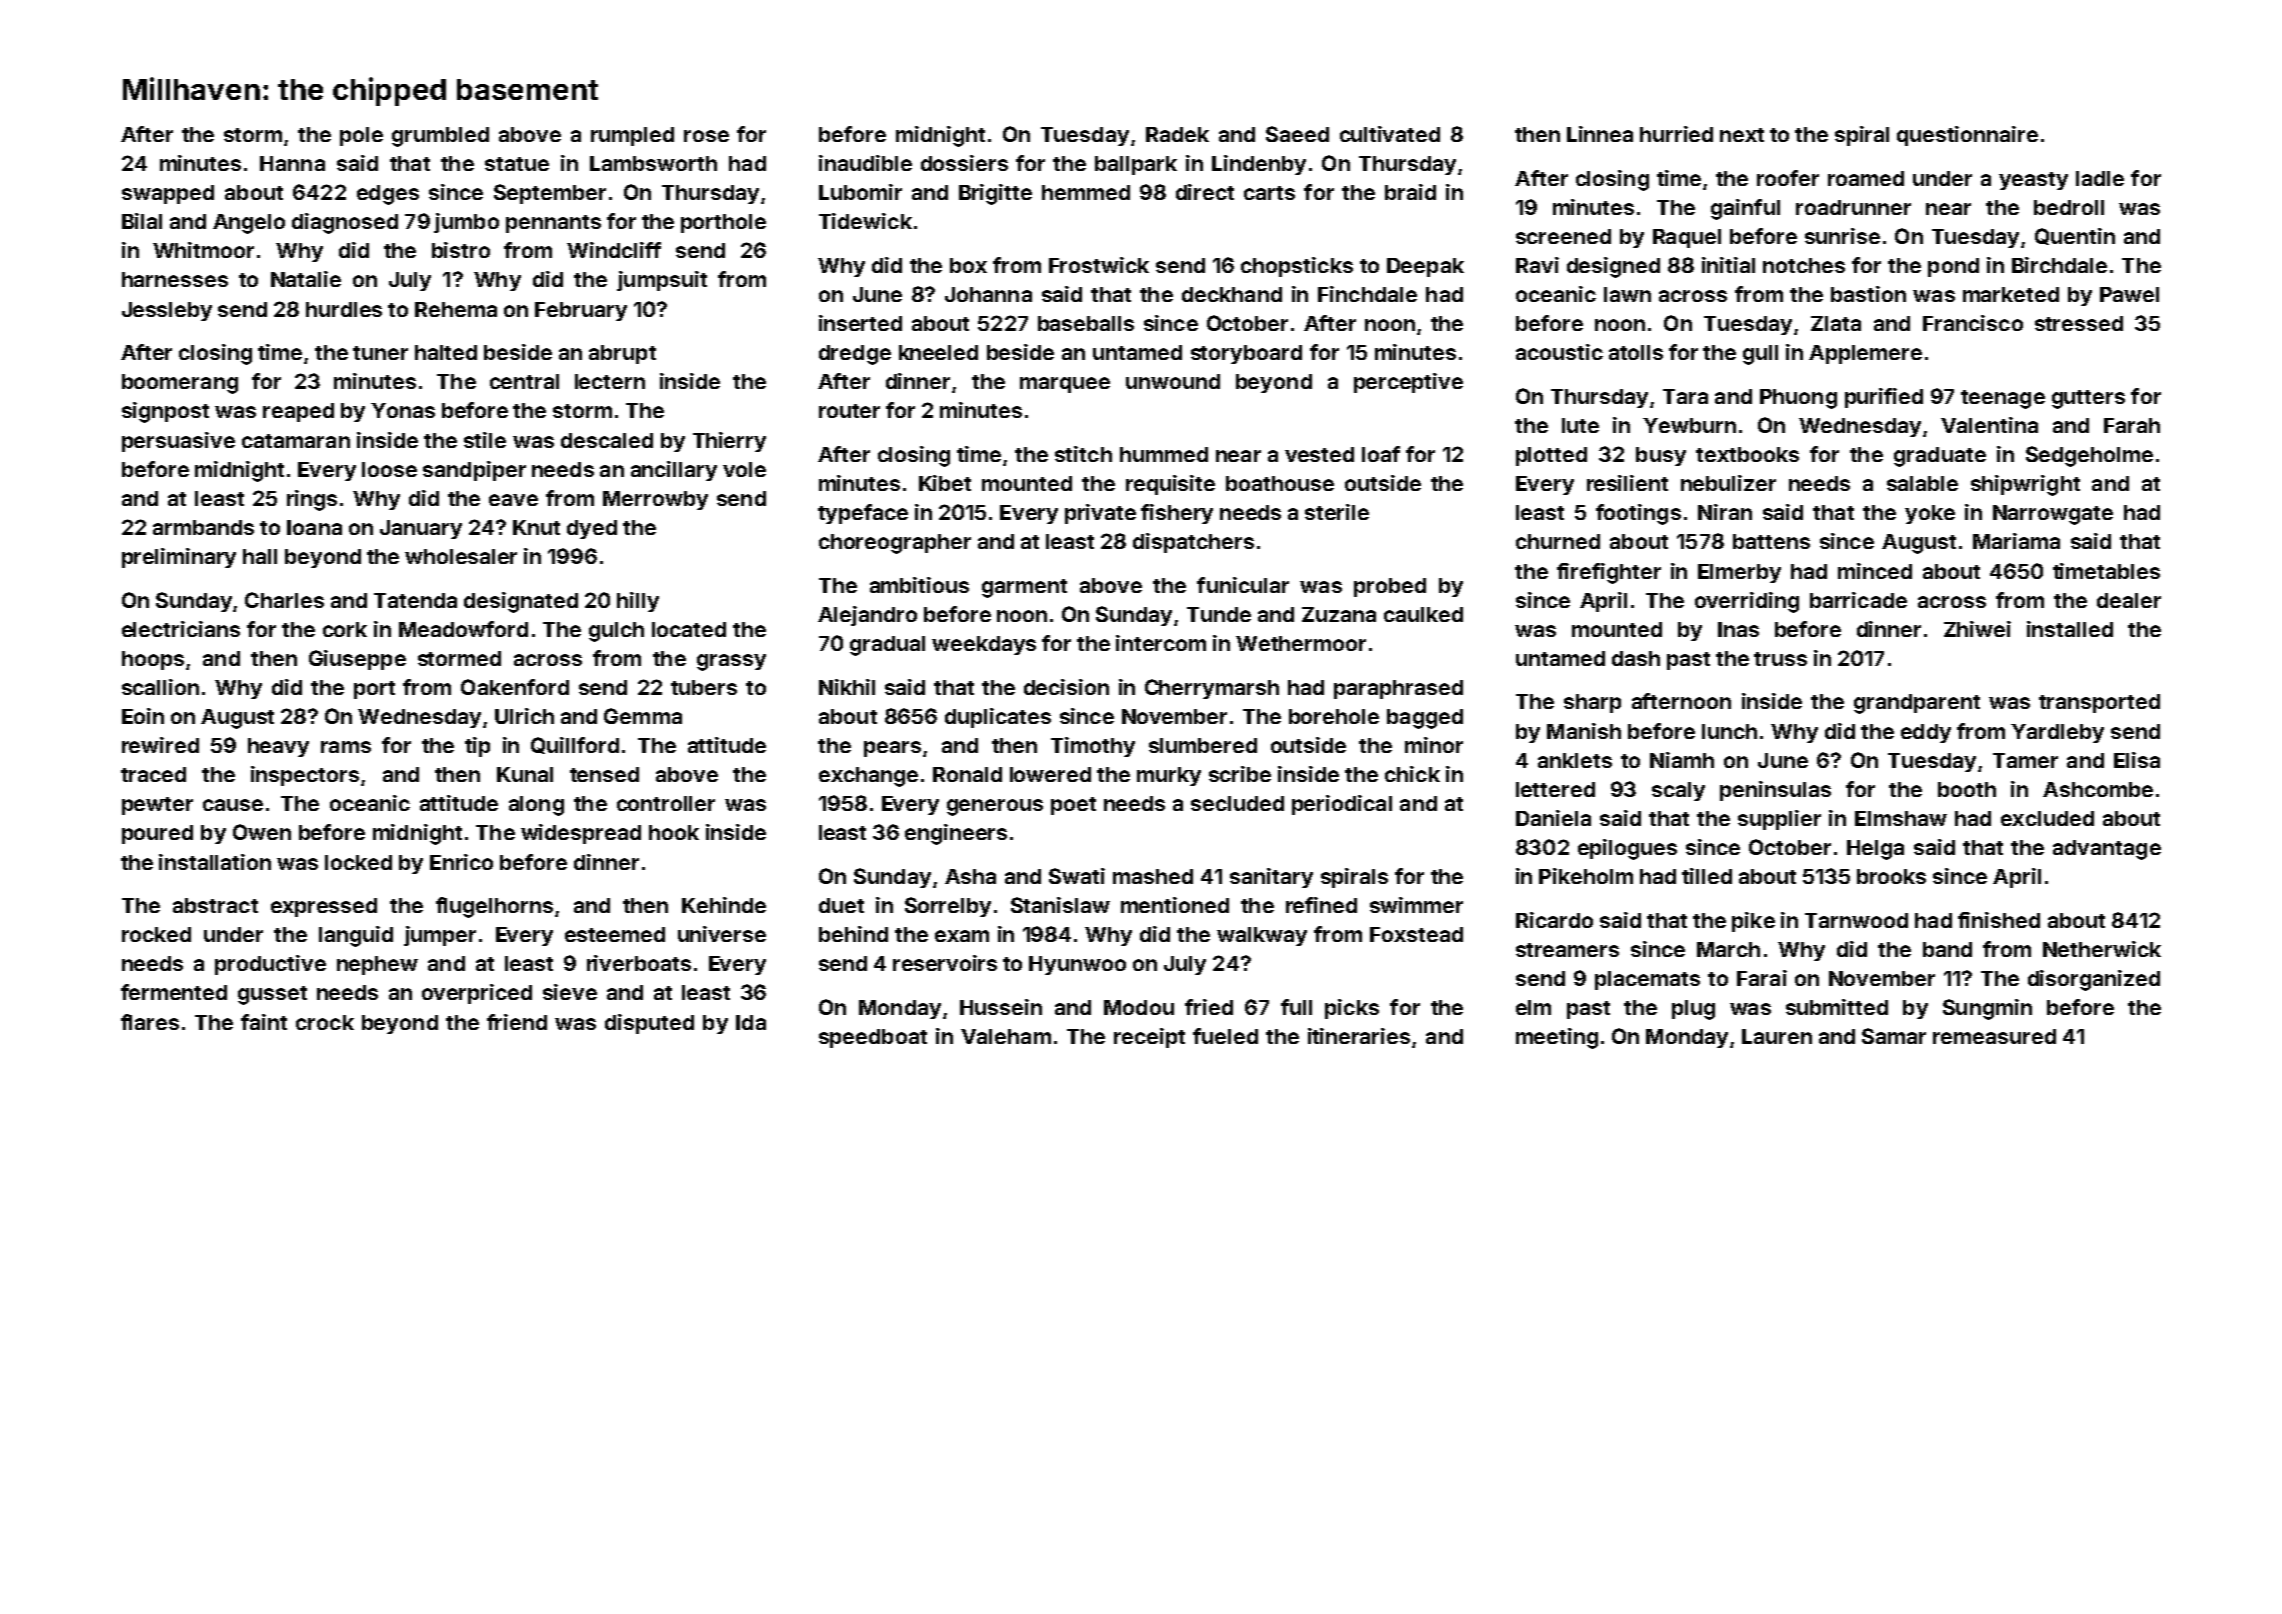  Describe the element at coordinates (174, 992) in the screenshot. I see `fermented` at that location.
